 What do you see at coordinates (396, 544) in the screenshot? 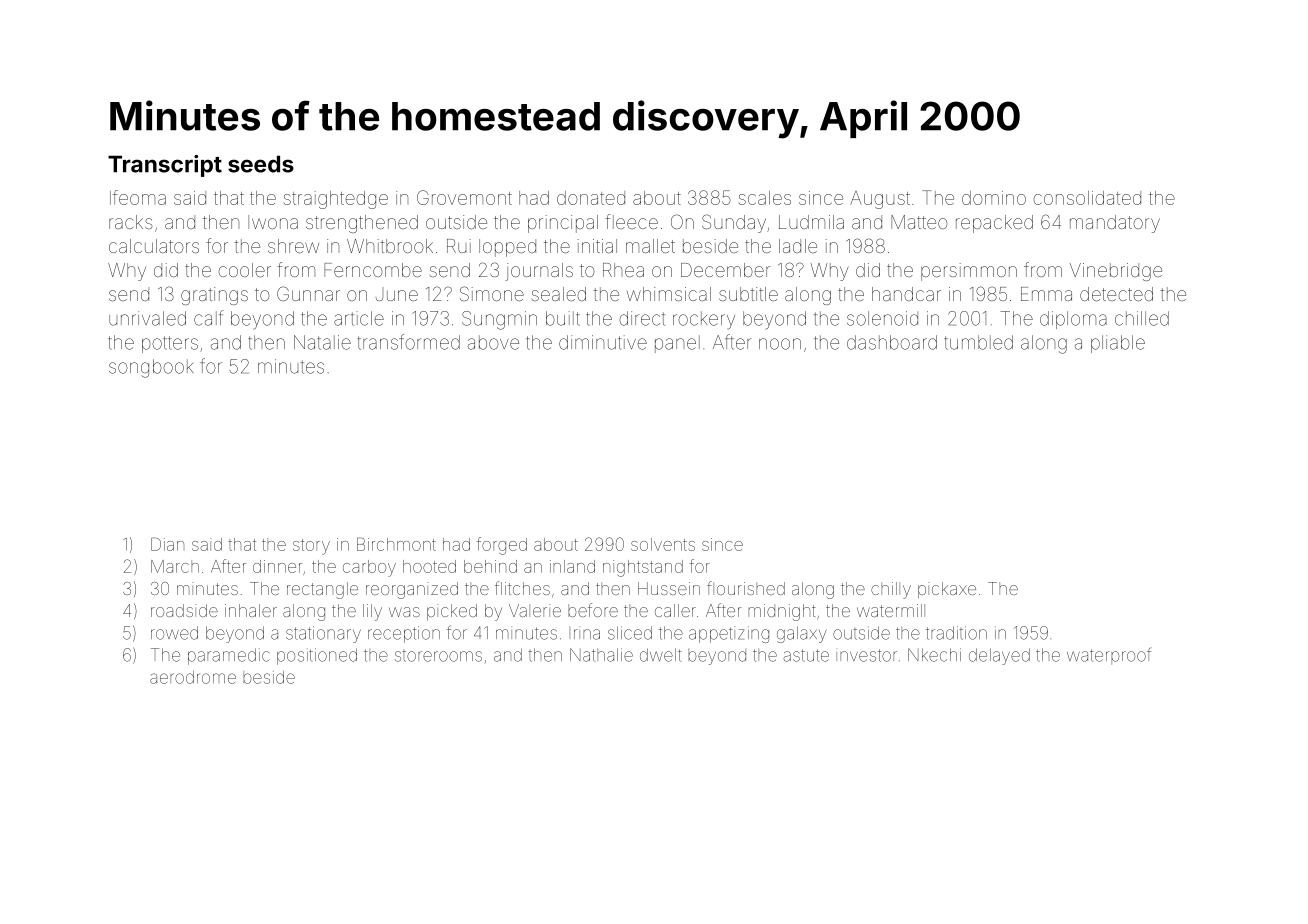
I see `Birchmont` at bounding box center [396, 544].
